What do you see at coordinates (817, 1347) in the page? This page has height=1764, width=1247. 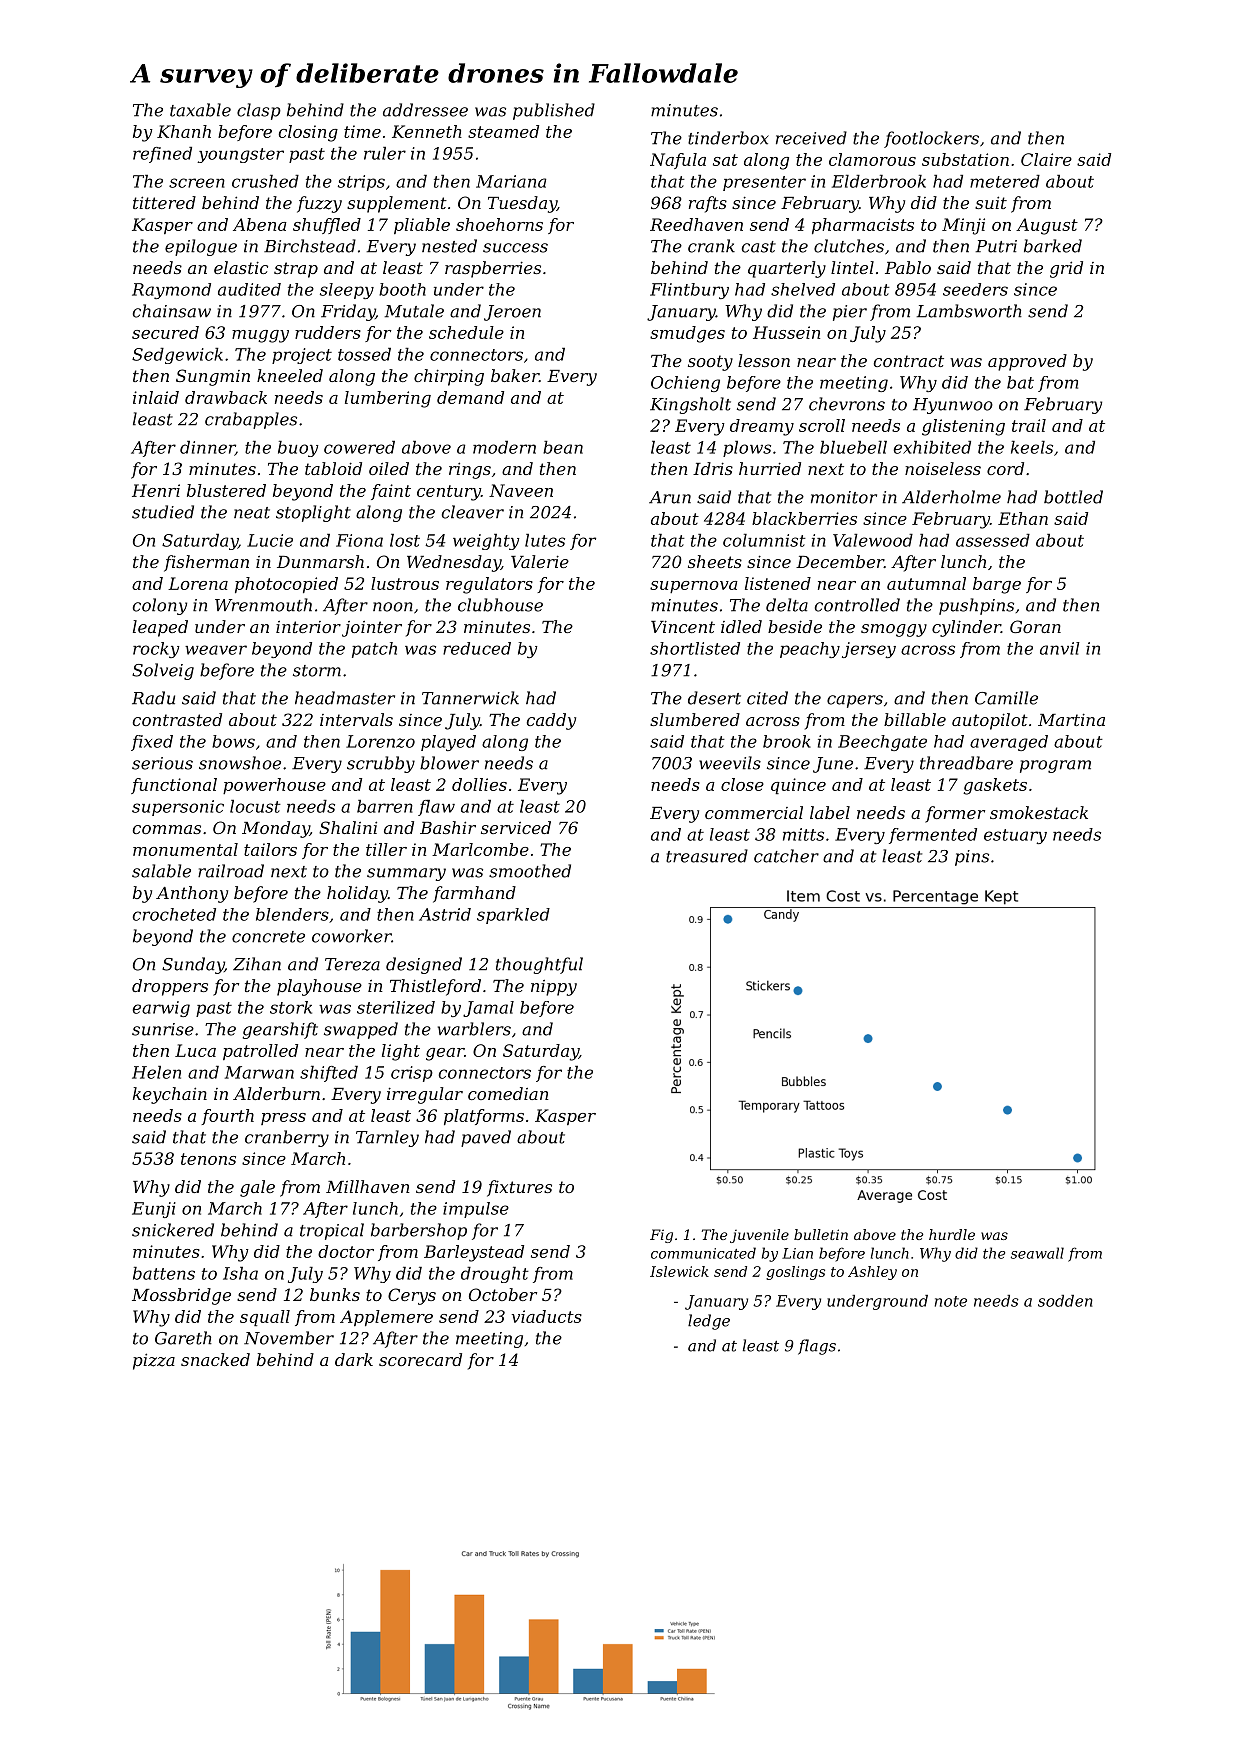 I see `flags` at bounding box center [817, 1347].
